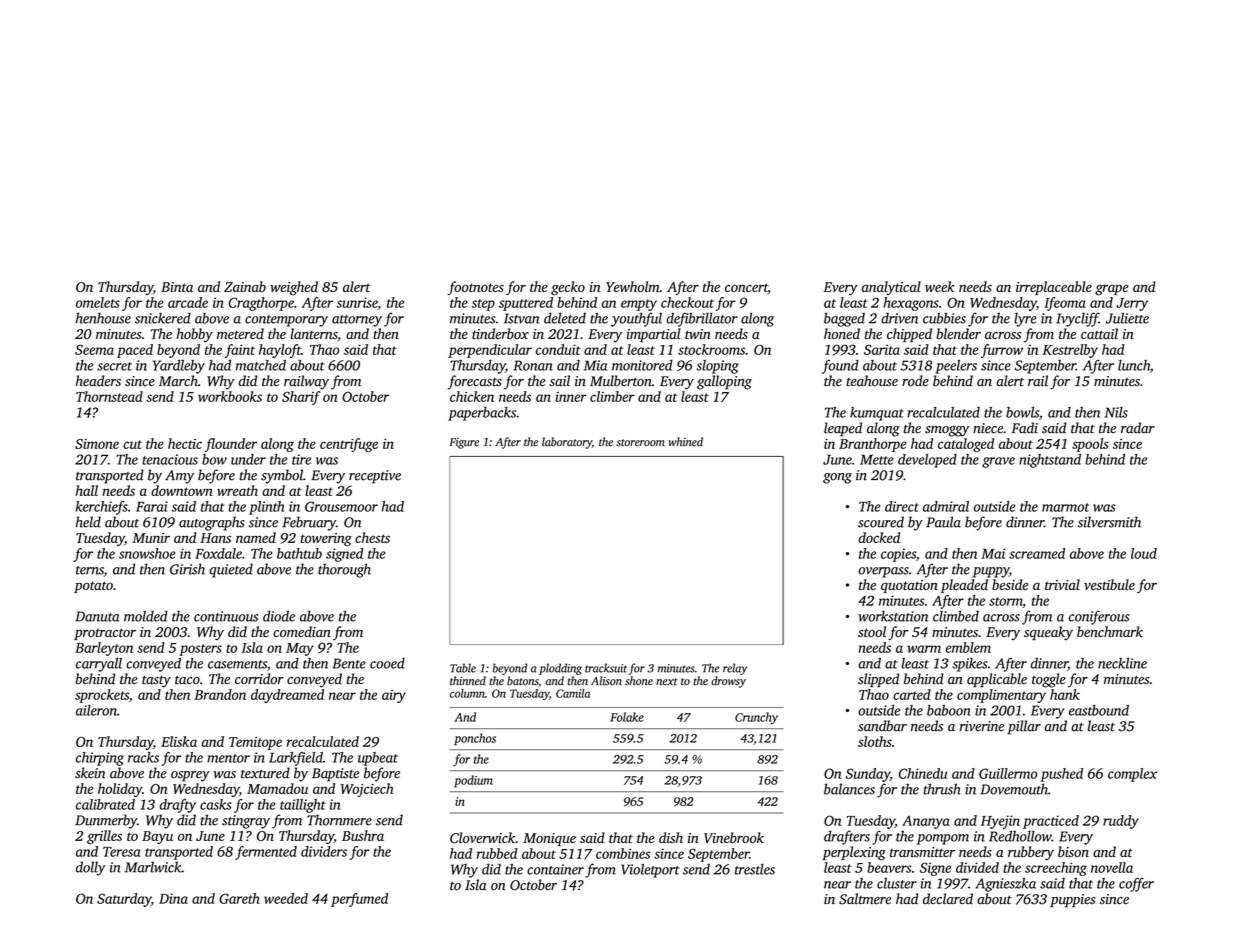  I want to click on Dina, so click(173, 898).
